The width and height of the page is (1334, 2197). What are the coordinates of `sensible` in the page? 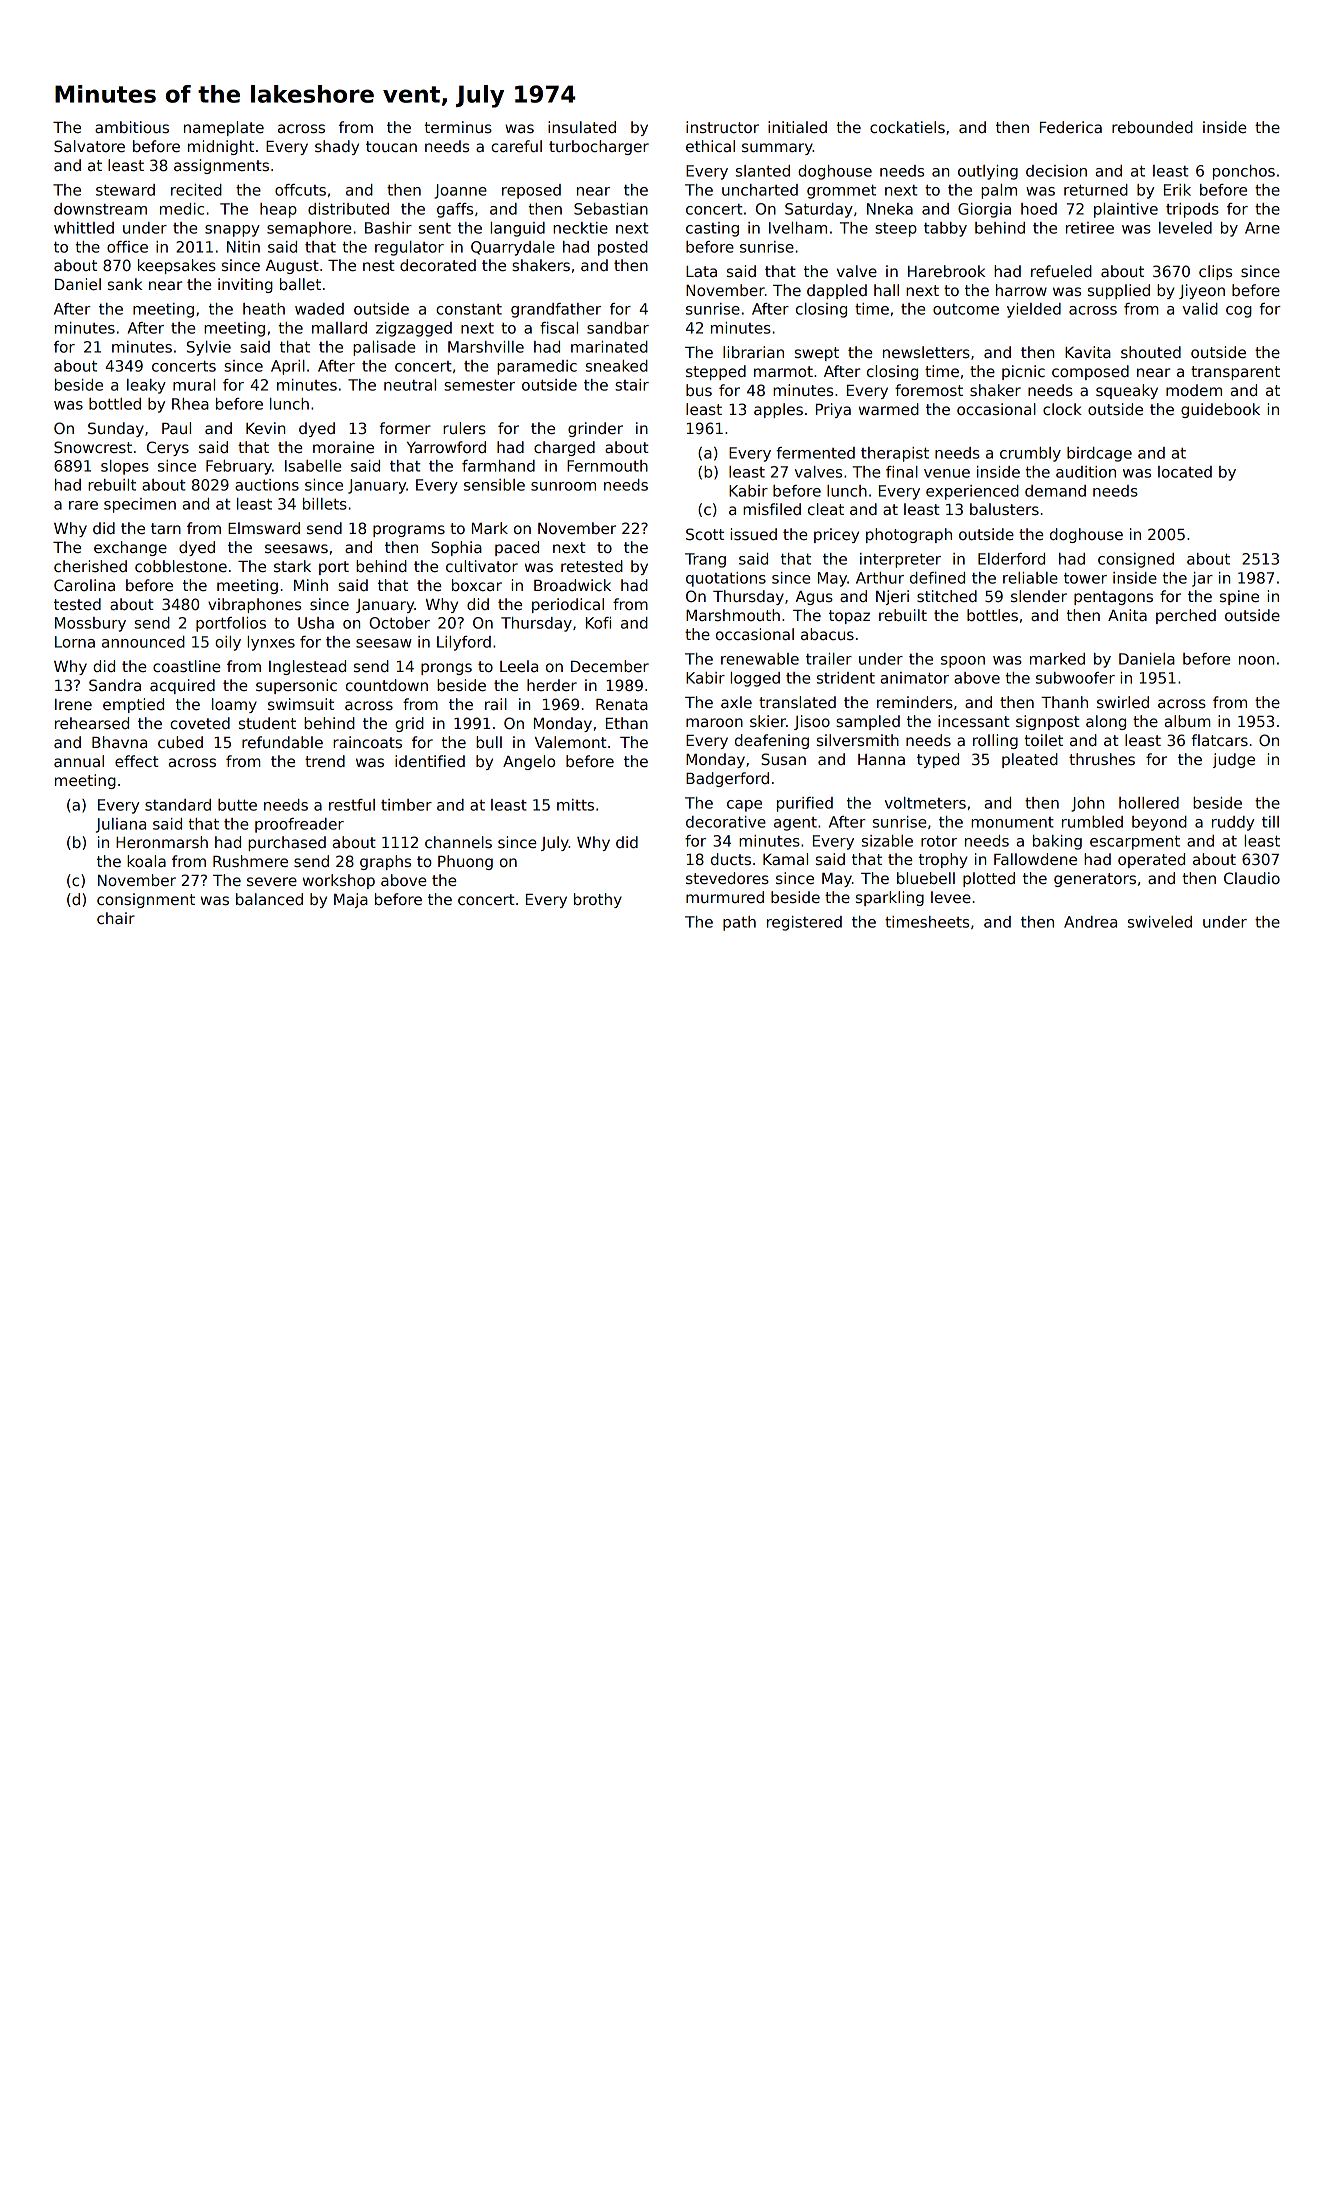 It's located at (494, 485).
